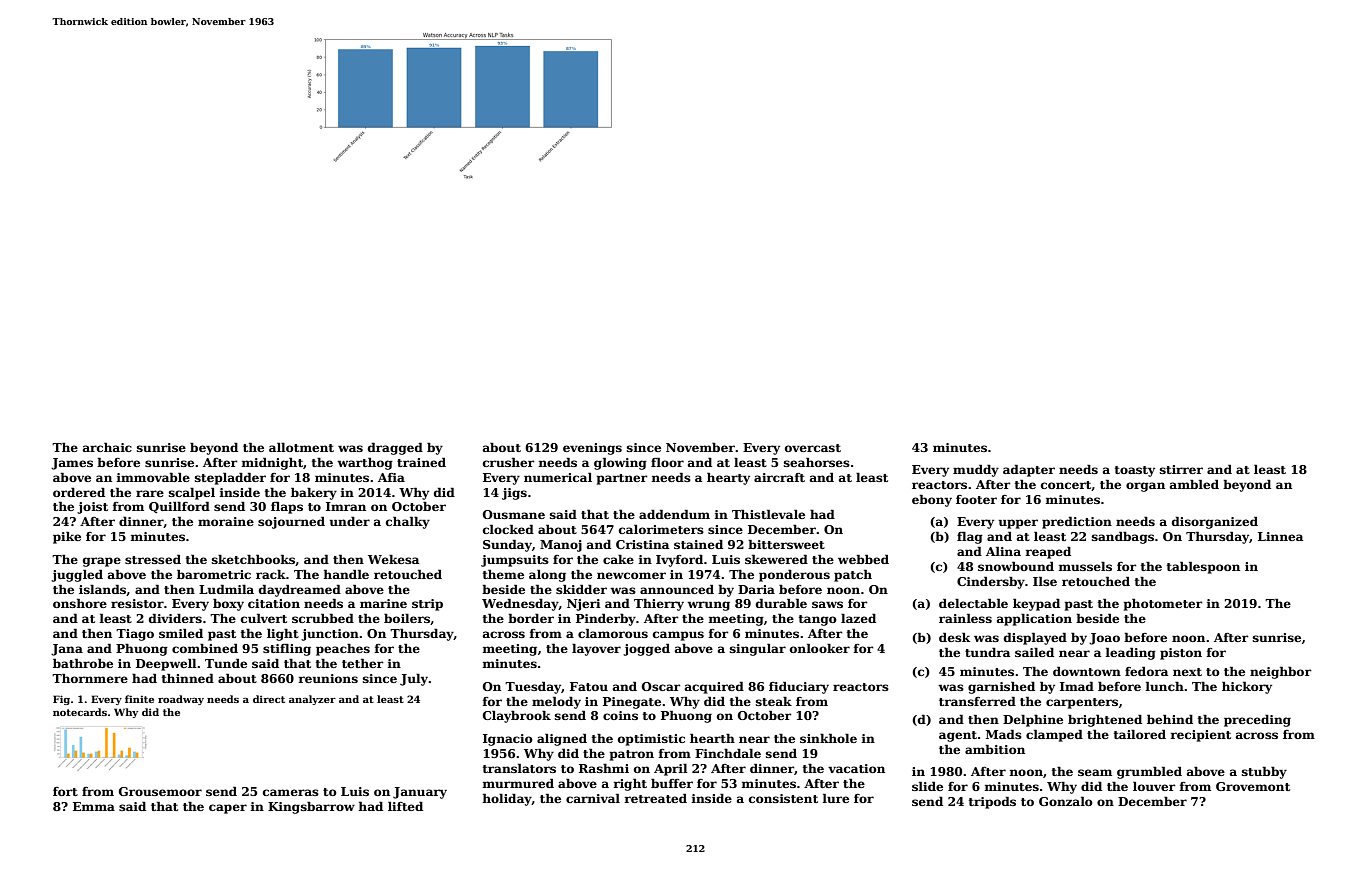  Describe the element at coordinates (135, 635) in the document. I see `Tiago` at that location.
